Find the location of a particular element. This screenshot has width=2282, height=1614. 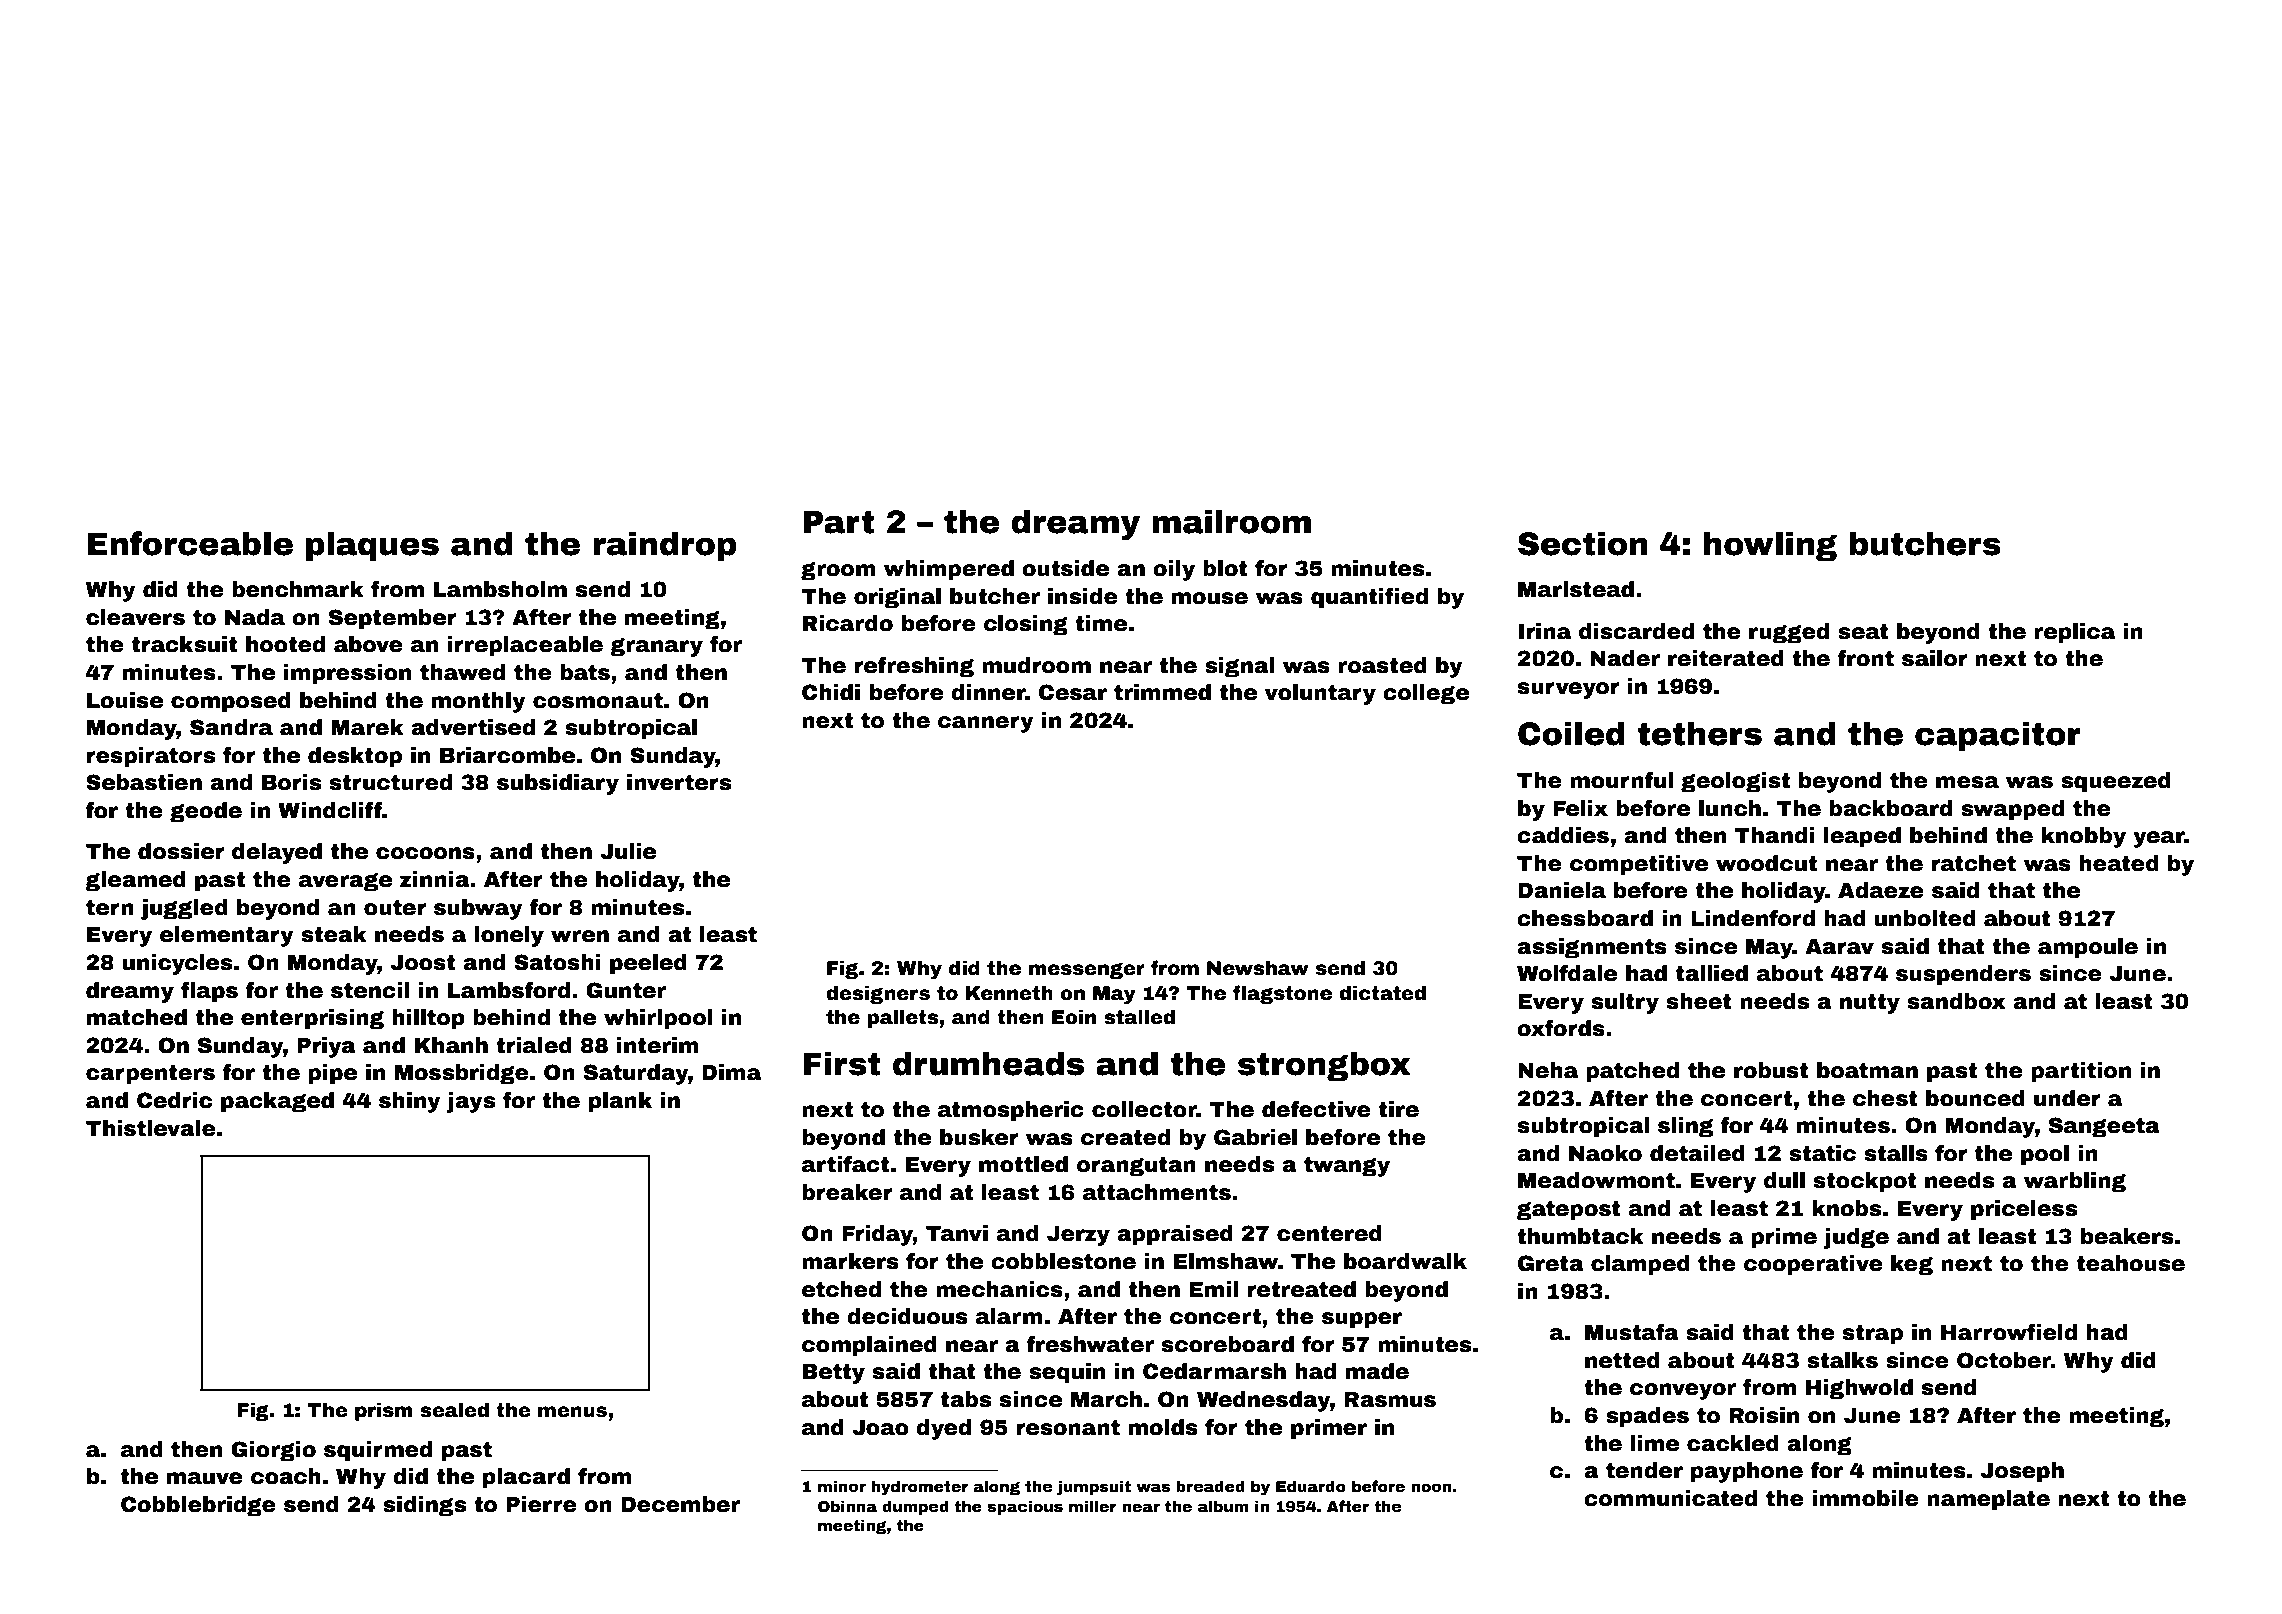

Aarav is located at coordinates (1839, 947).
